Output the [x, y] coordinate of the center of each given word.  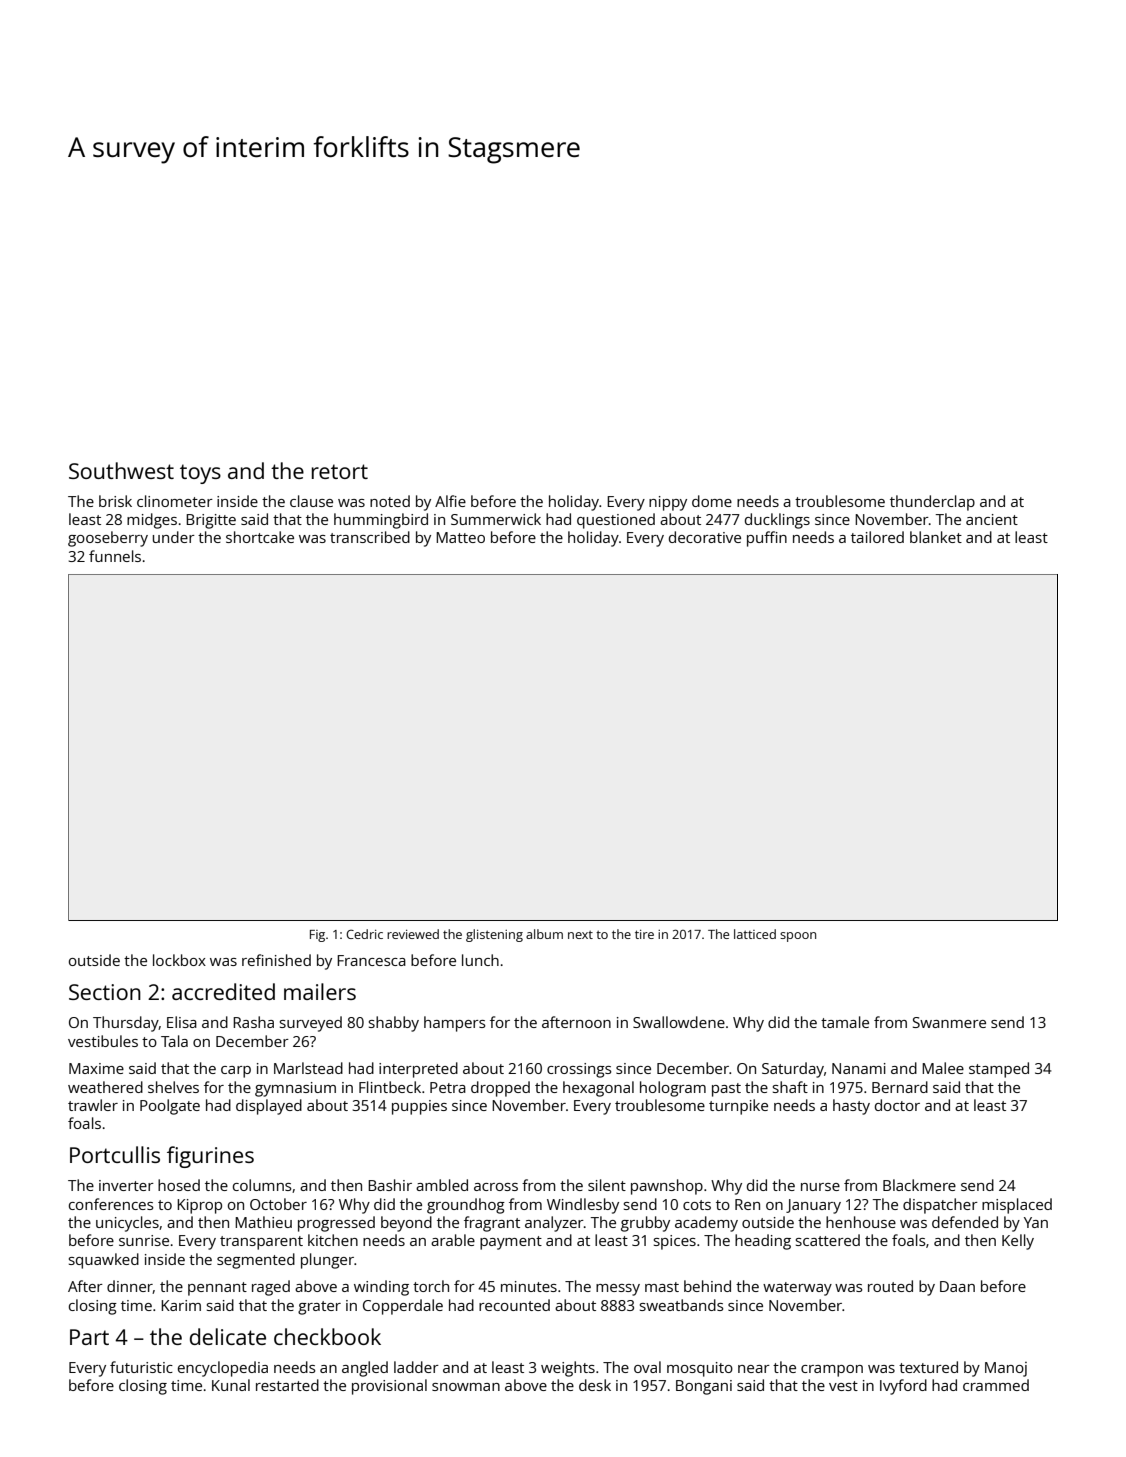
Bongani [704, 1387]
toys [200, 474]
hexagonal [598, 1089]
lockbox [179, 960]
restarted [287, 1385]
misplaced [1017, 1206]
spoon [798, 937]
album [544, 934]
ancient [992, 519]
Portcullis [115, 1154]
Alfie [450, 501]
